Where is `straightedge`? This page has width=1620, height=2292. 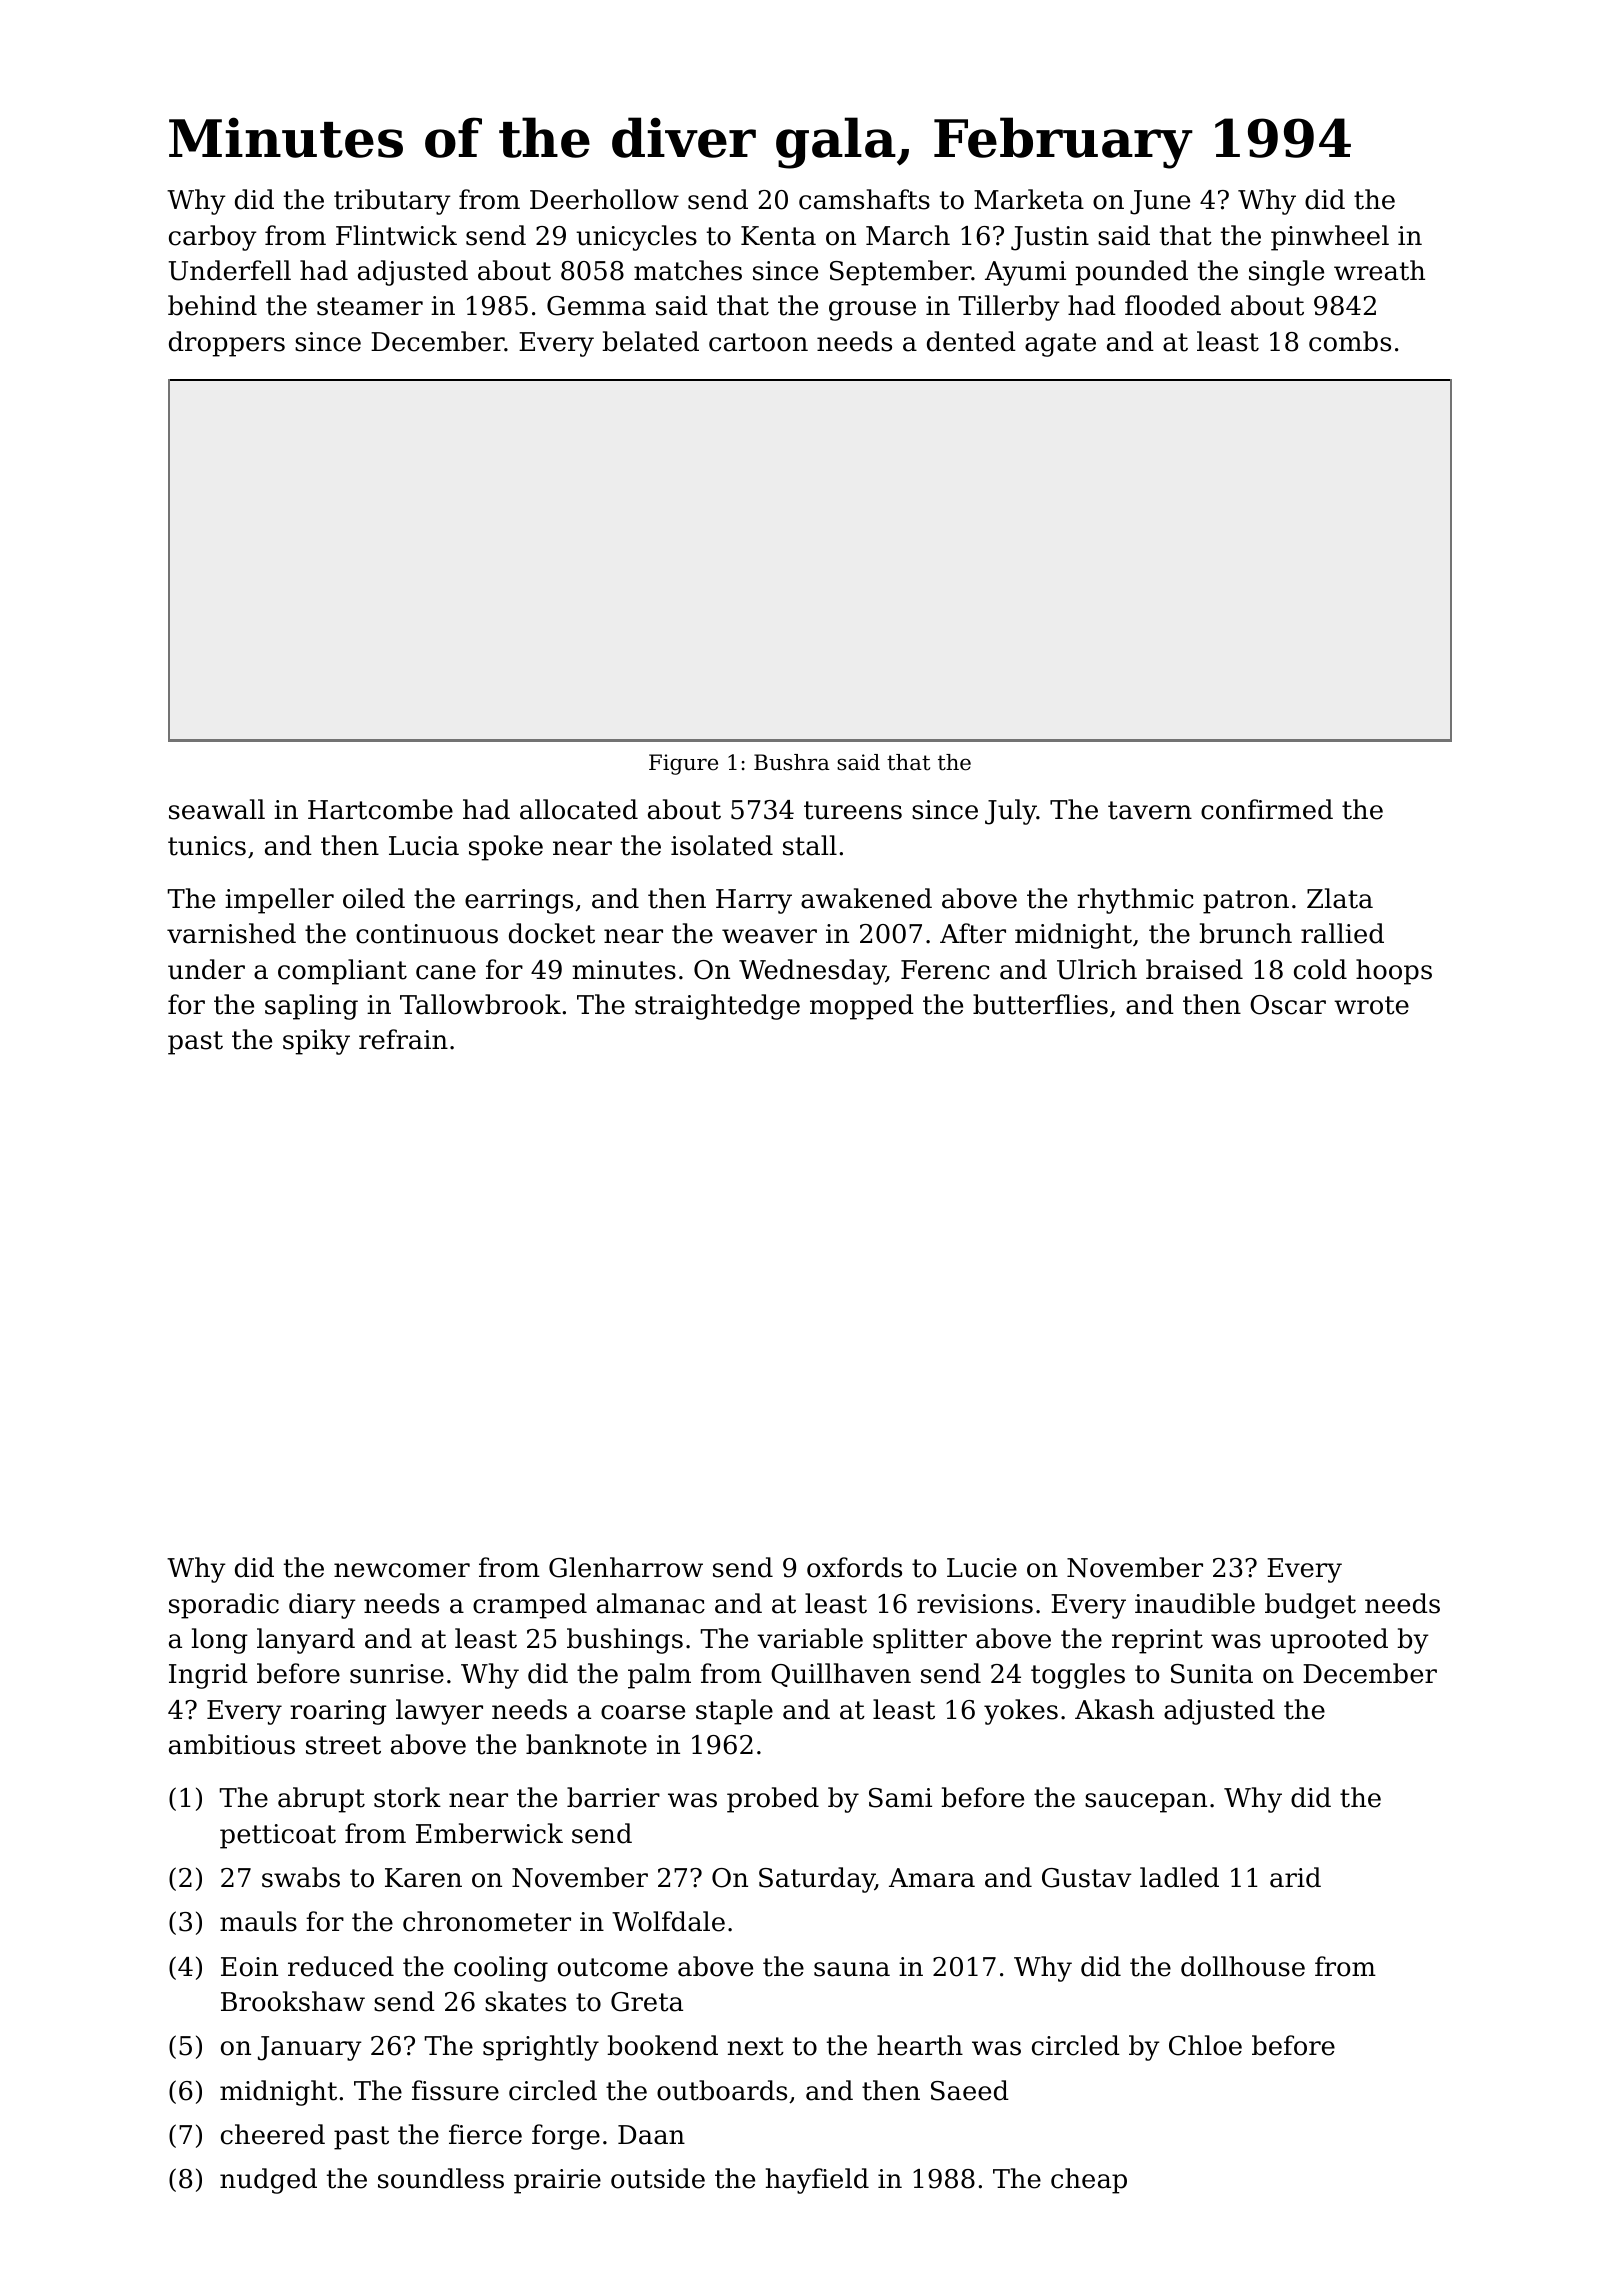 straightedge is located at coordinates (717, 1007).
